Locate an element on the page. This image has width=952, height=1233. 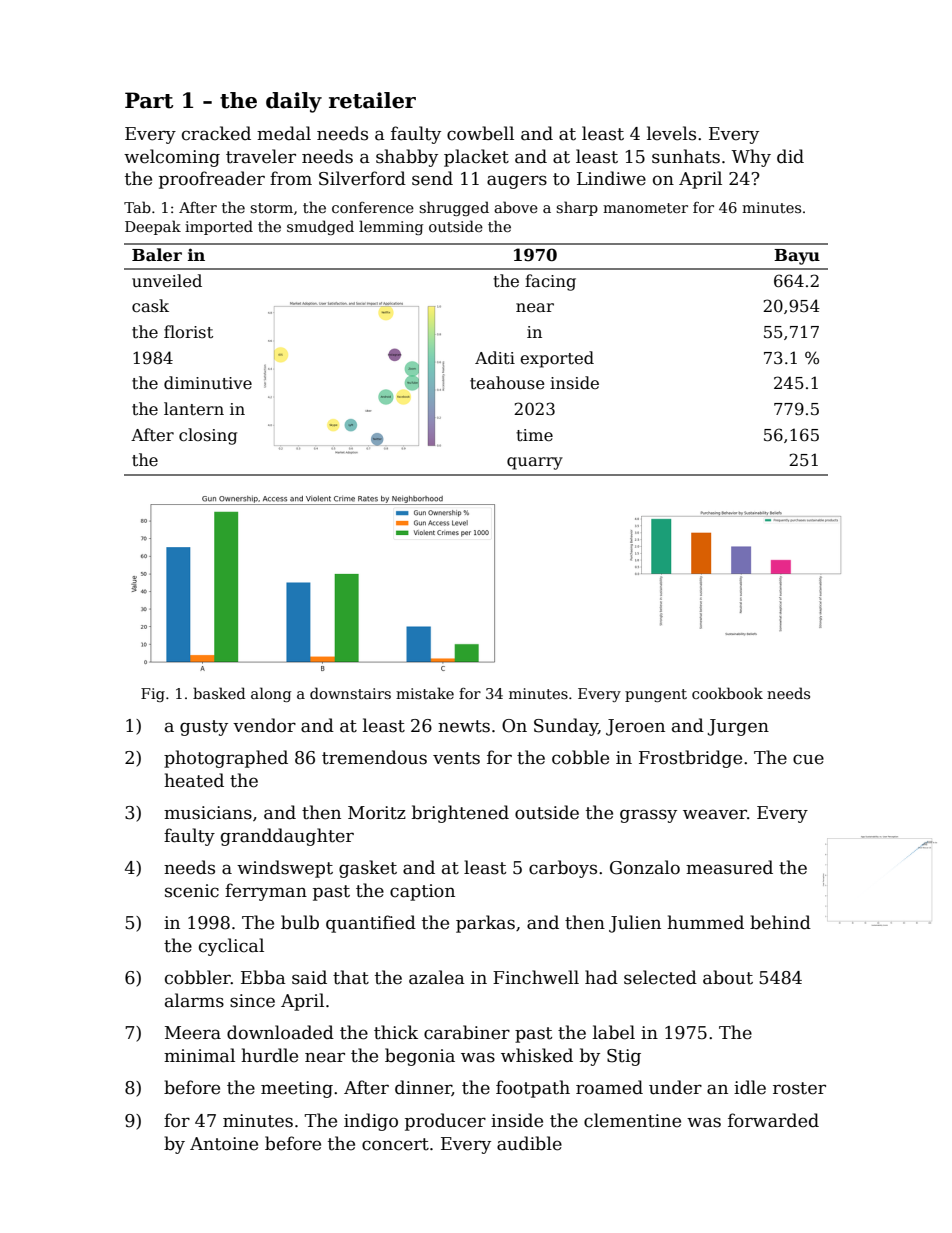
roamed is located at coordinates (609, 1087).
